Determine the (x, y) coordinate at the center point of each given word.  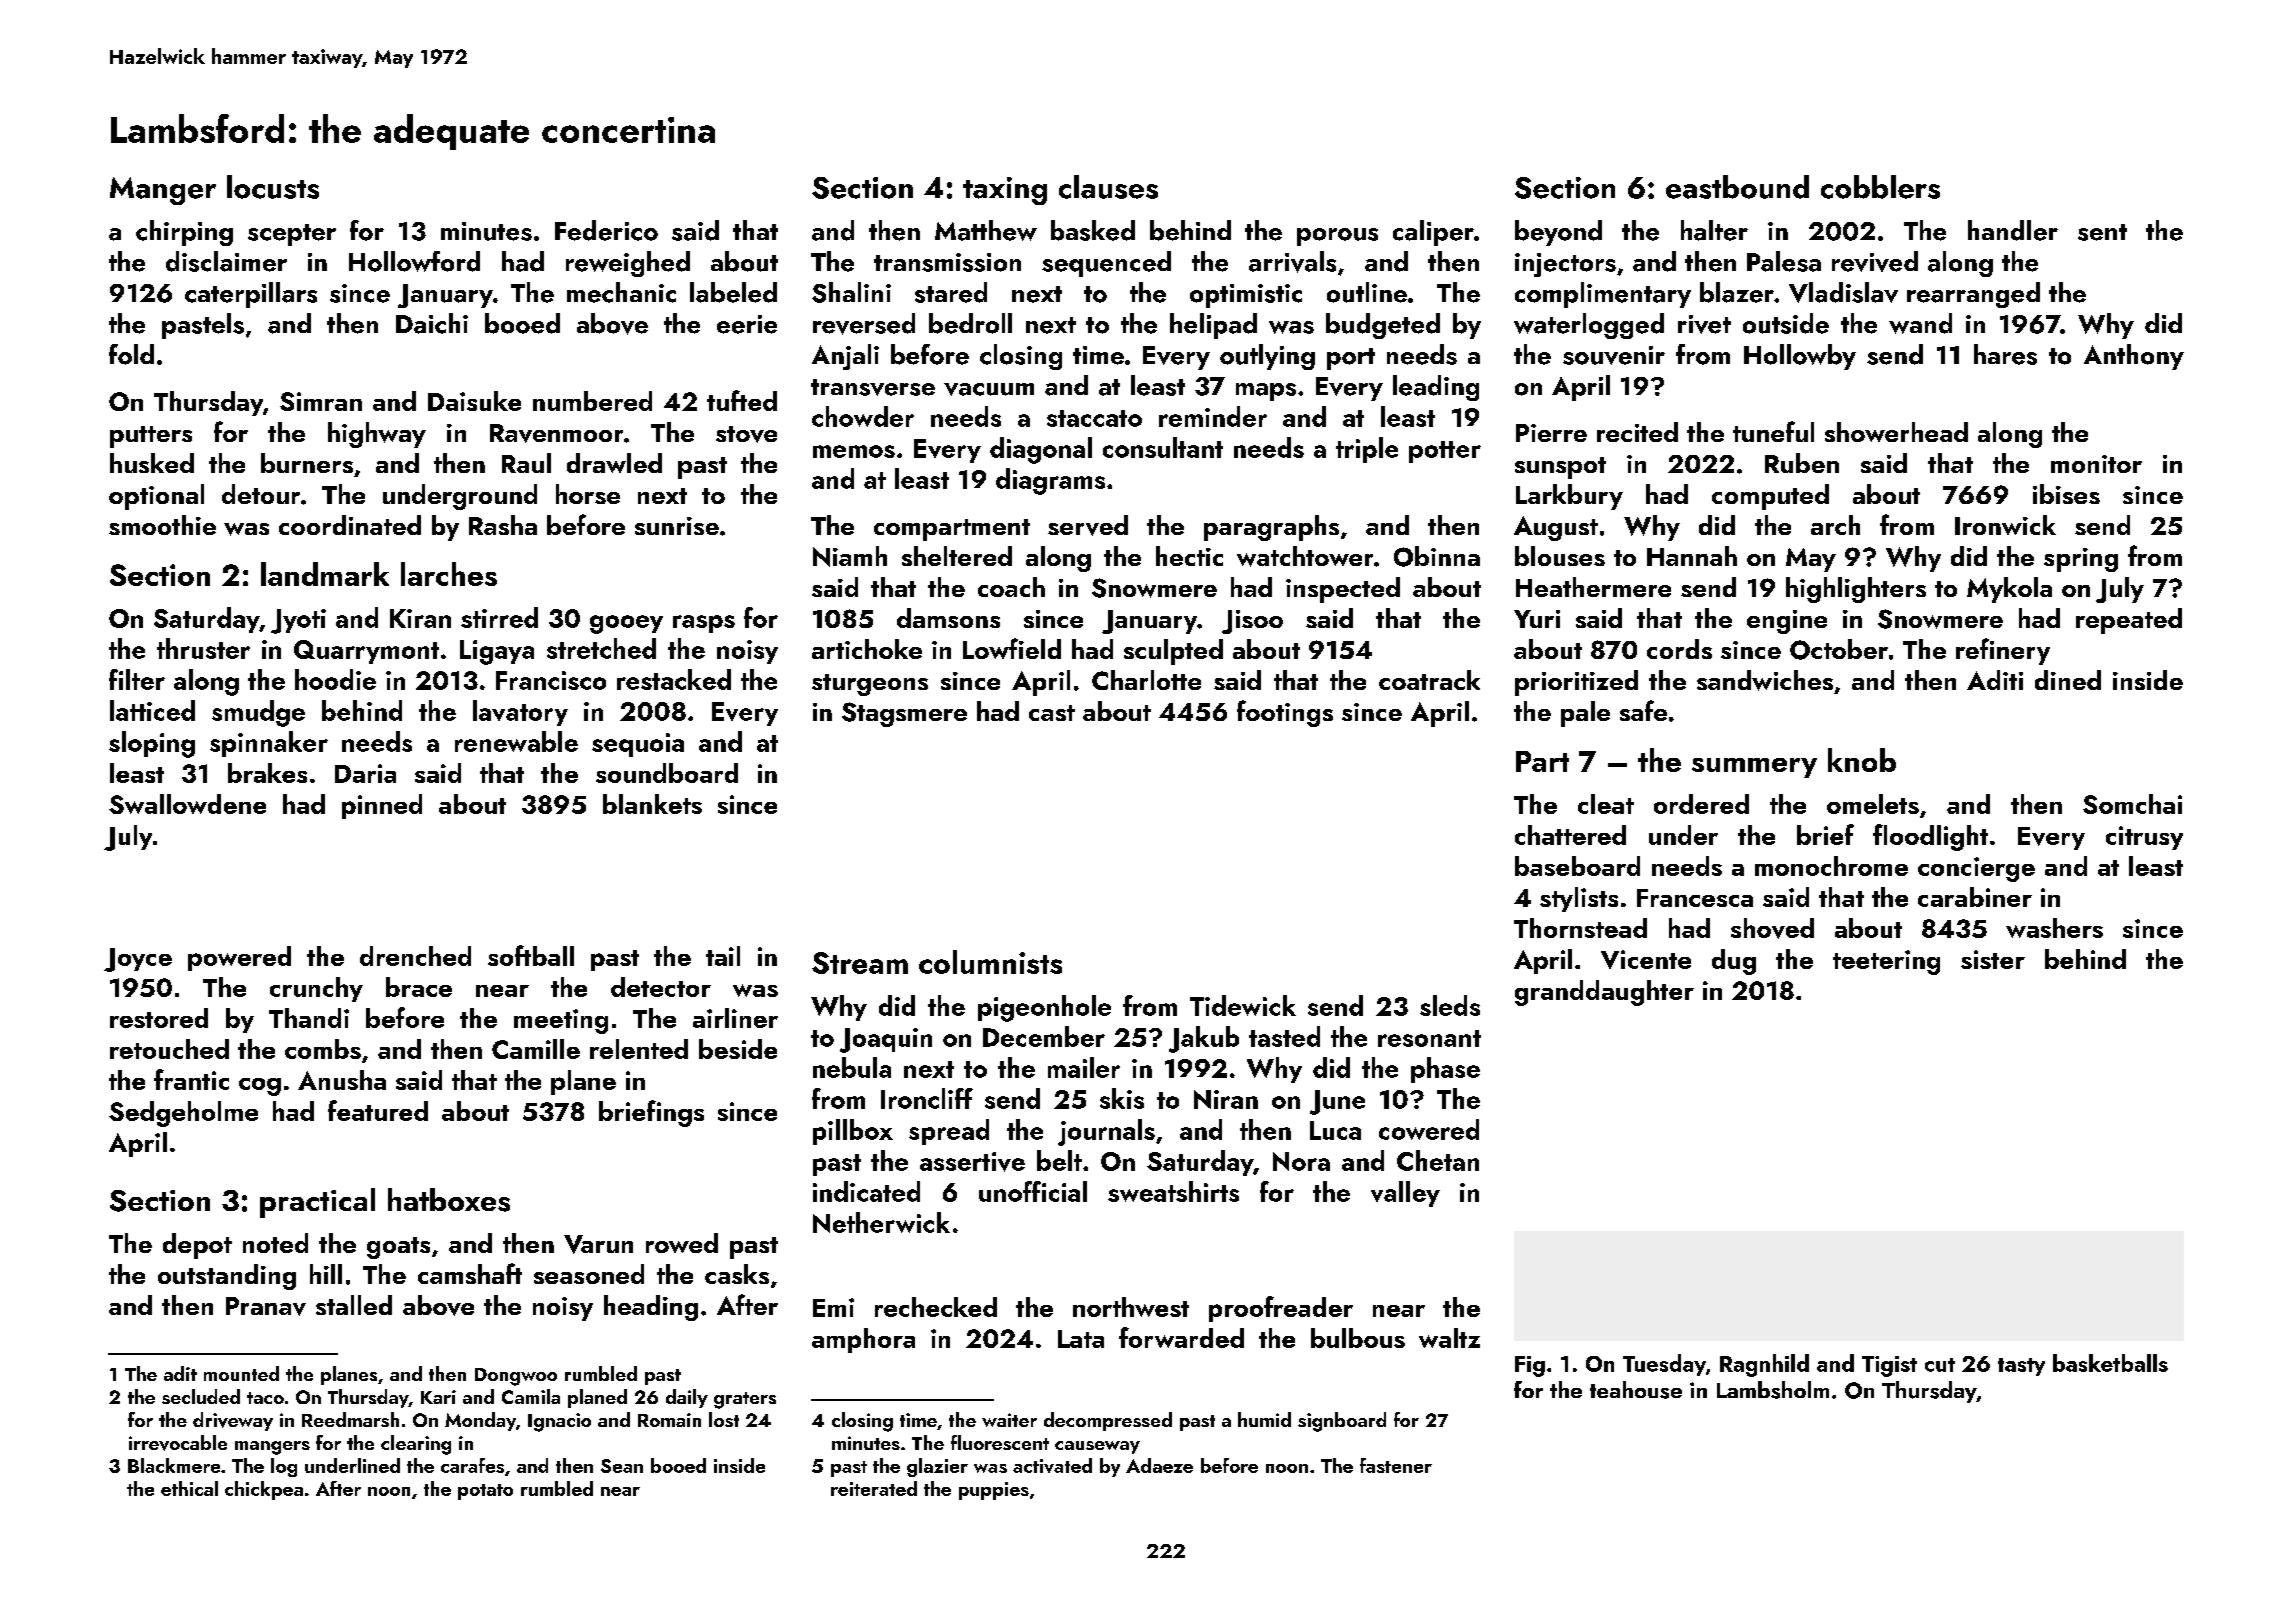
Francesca (1695, 898)
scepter (292, 235)
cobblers (1880, 187)
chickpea (264, 1490)
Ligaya (497, 652)
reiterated (874, 1488)
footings (1285, 713)
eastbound (1737, 187)
